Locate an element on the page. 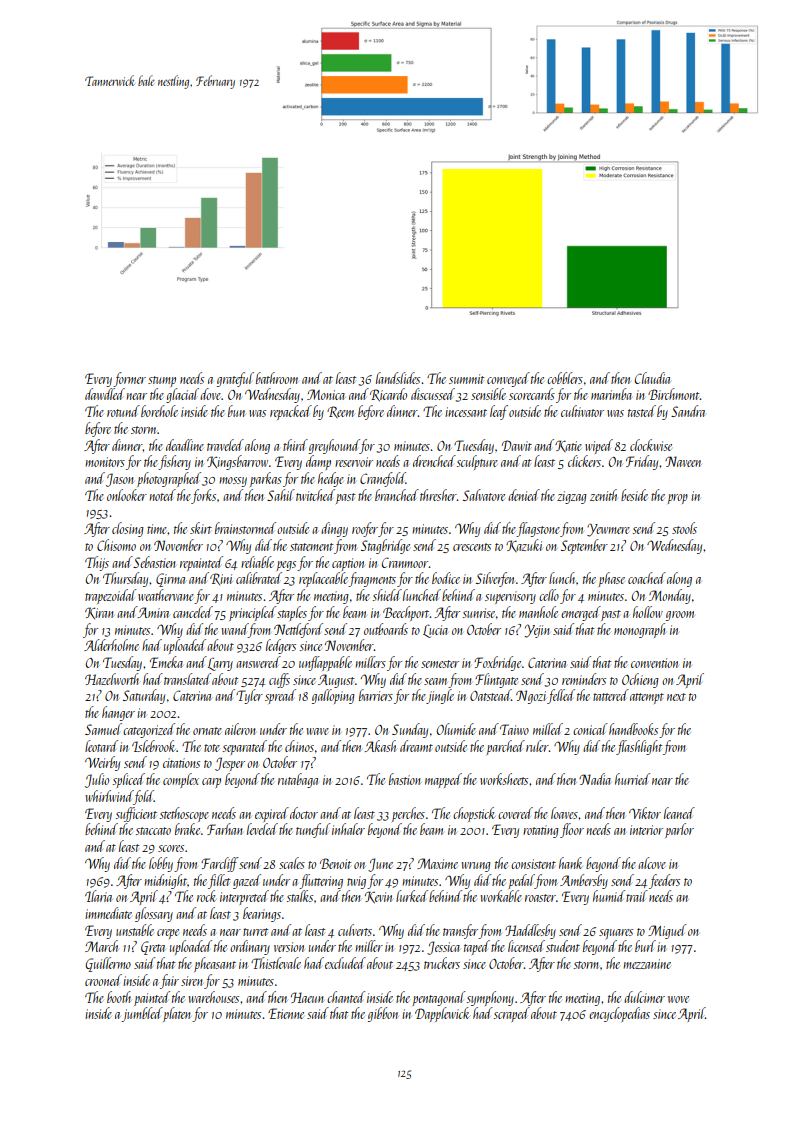 This page has height=1126, width=794. bathroom is located at coordinates (277, 378).
